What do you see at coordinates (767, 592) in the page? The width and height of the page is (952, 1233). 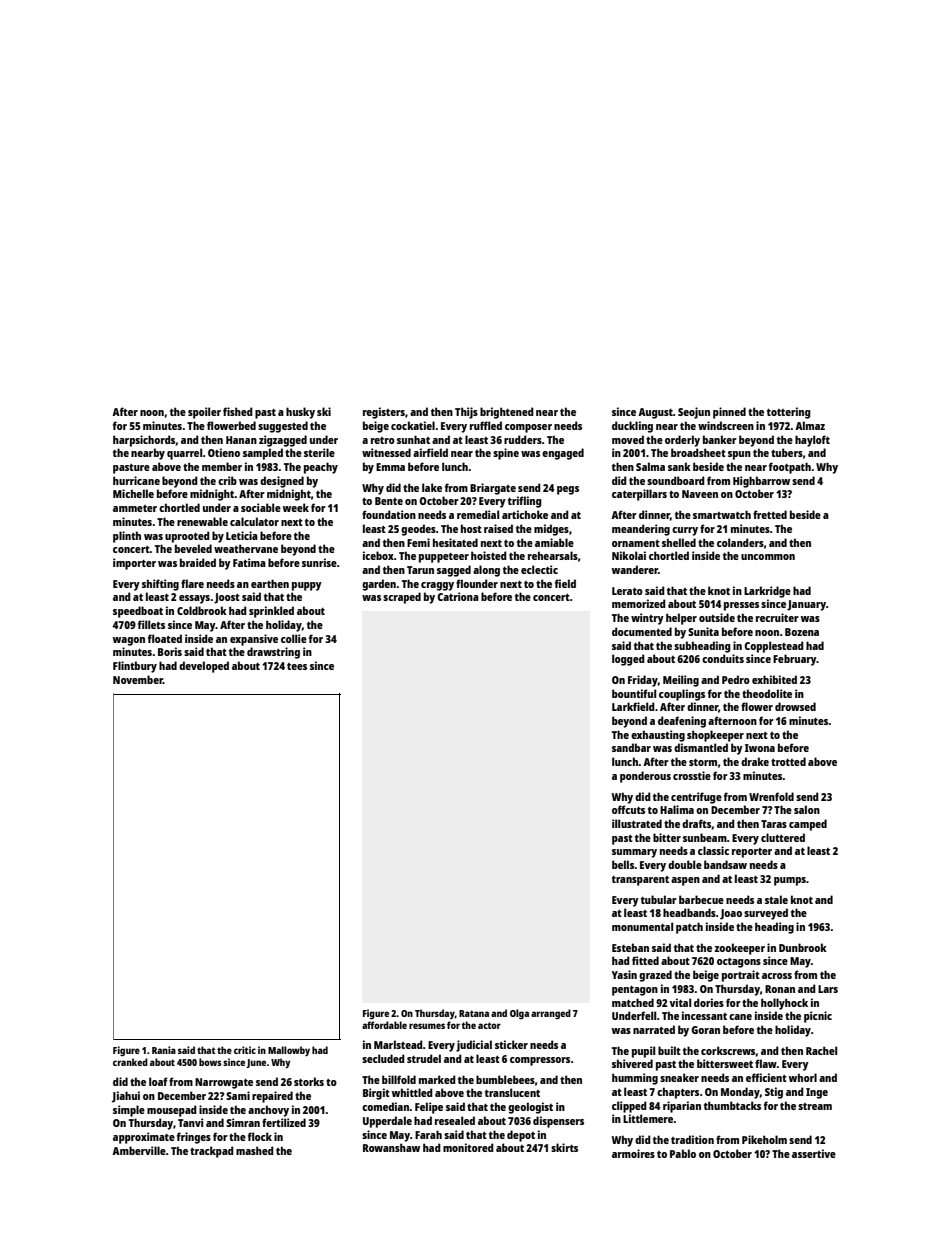 I see `Larkridge` at bounding box center [767, 592].
